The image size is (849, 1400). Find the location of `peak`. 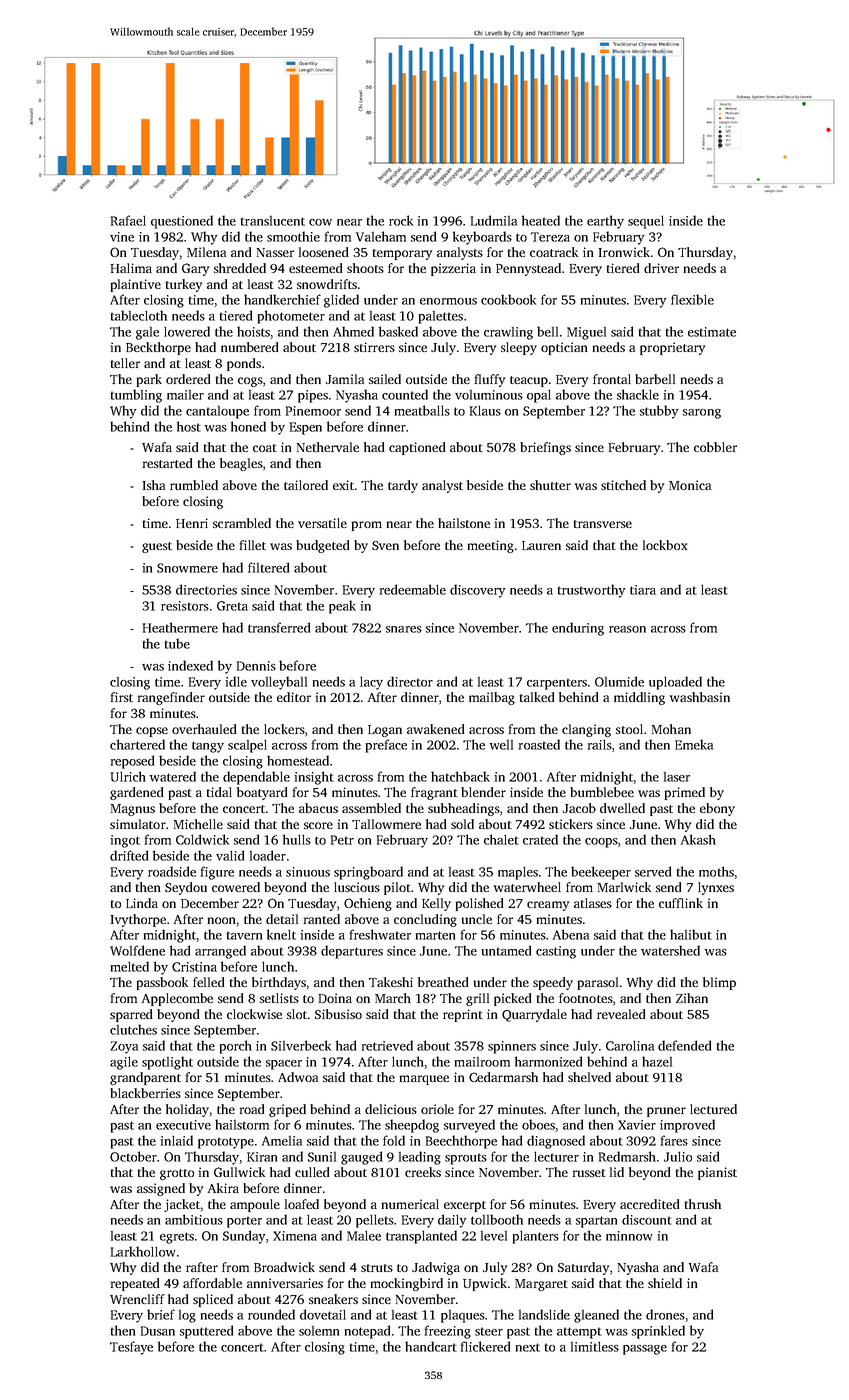

peak is located at coordinates (342, 607).
